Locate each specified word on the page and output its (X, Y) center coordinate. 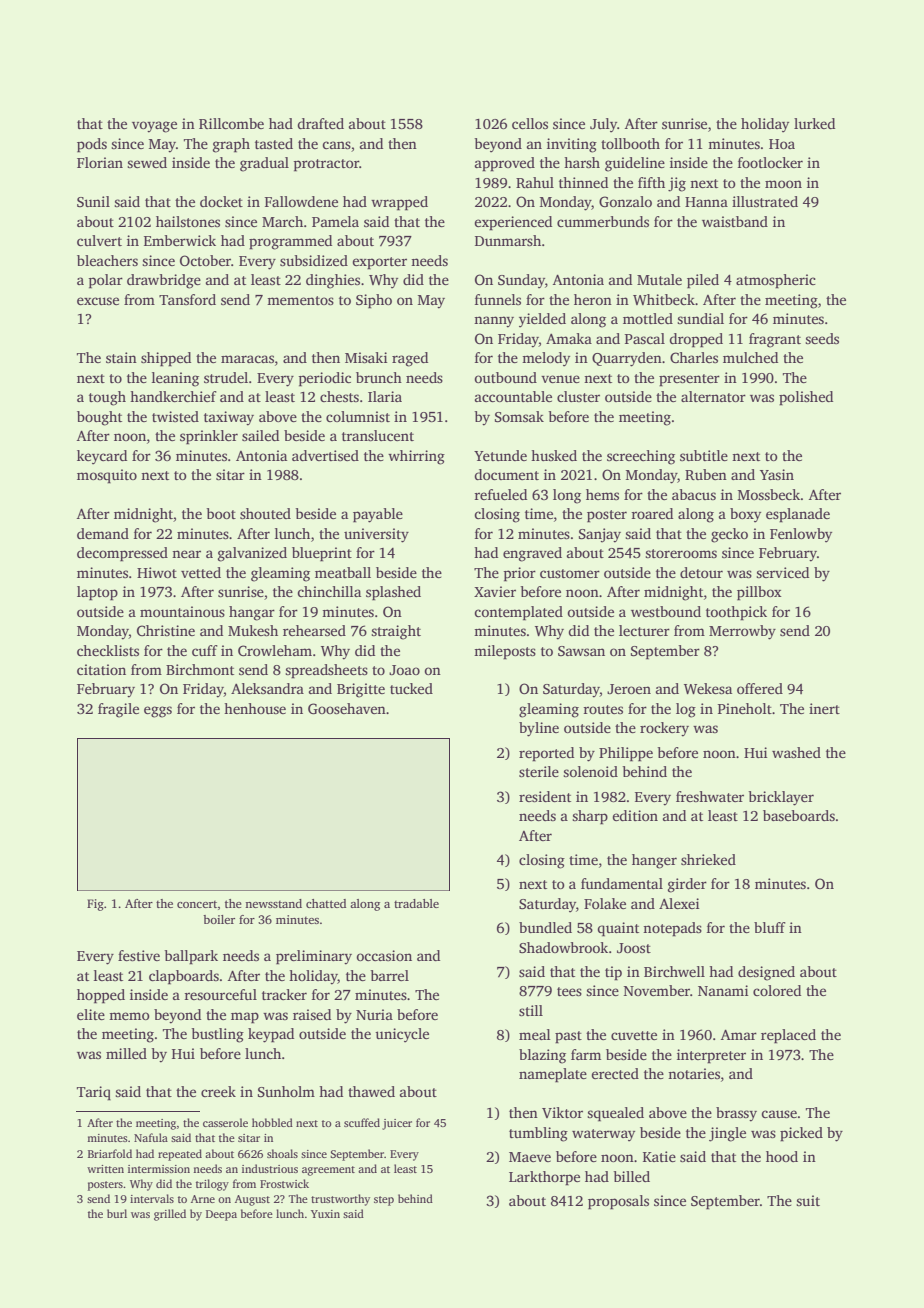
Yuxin (325, 1214)
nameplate (553, 1075)
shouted (265, 513)
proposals (618, 1202)
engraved (532, 554)
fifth (651, 182)
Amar (739, 1034)
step (384, 1201)
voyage (154, 127)
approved (505, 164)
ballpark (191, 957)
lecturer (644, 630)
